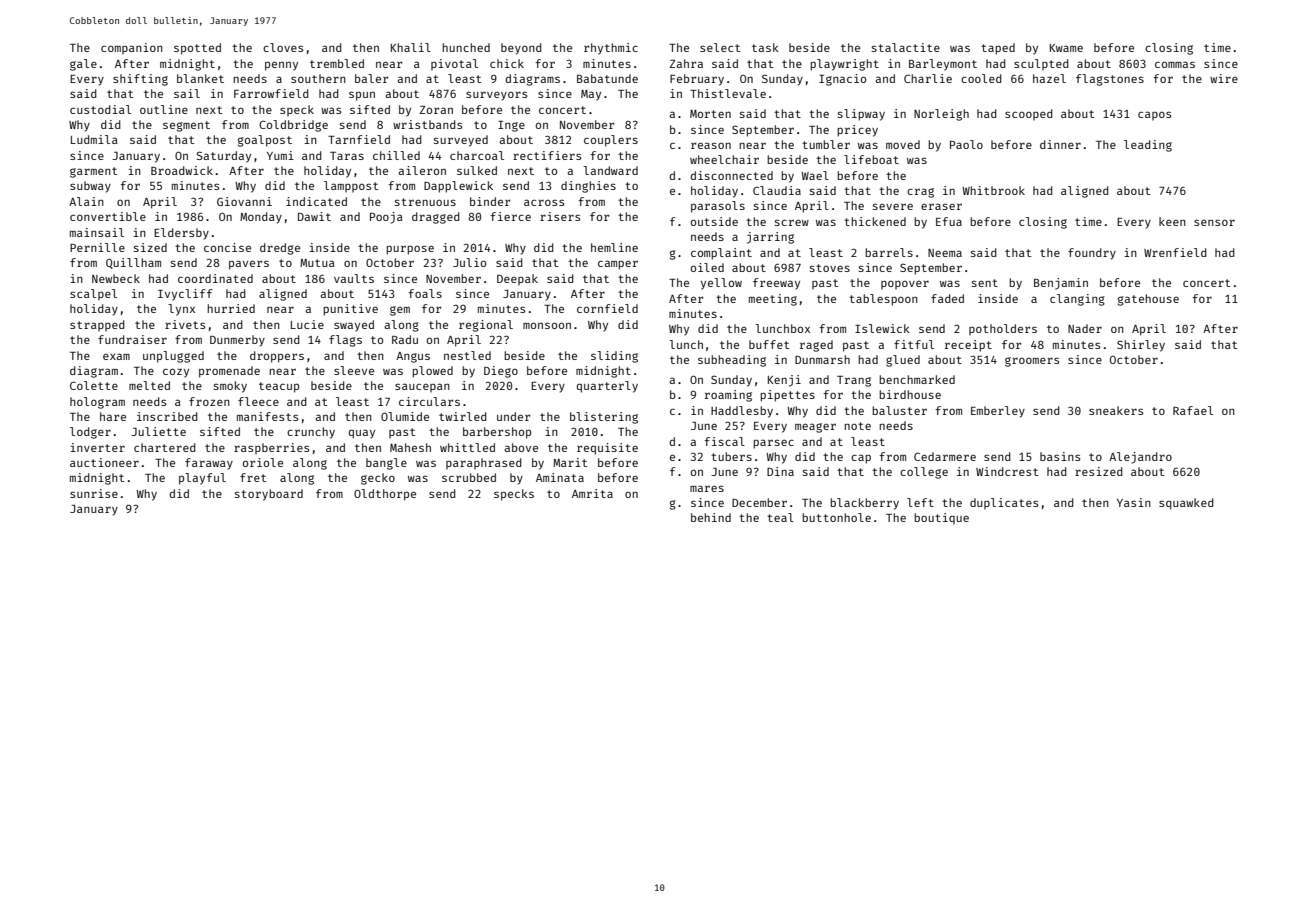  What do you see at coordinates (469, 262) in the document?
I see `Julio` at bounding box center [469, 262].
